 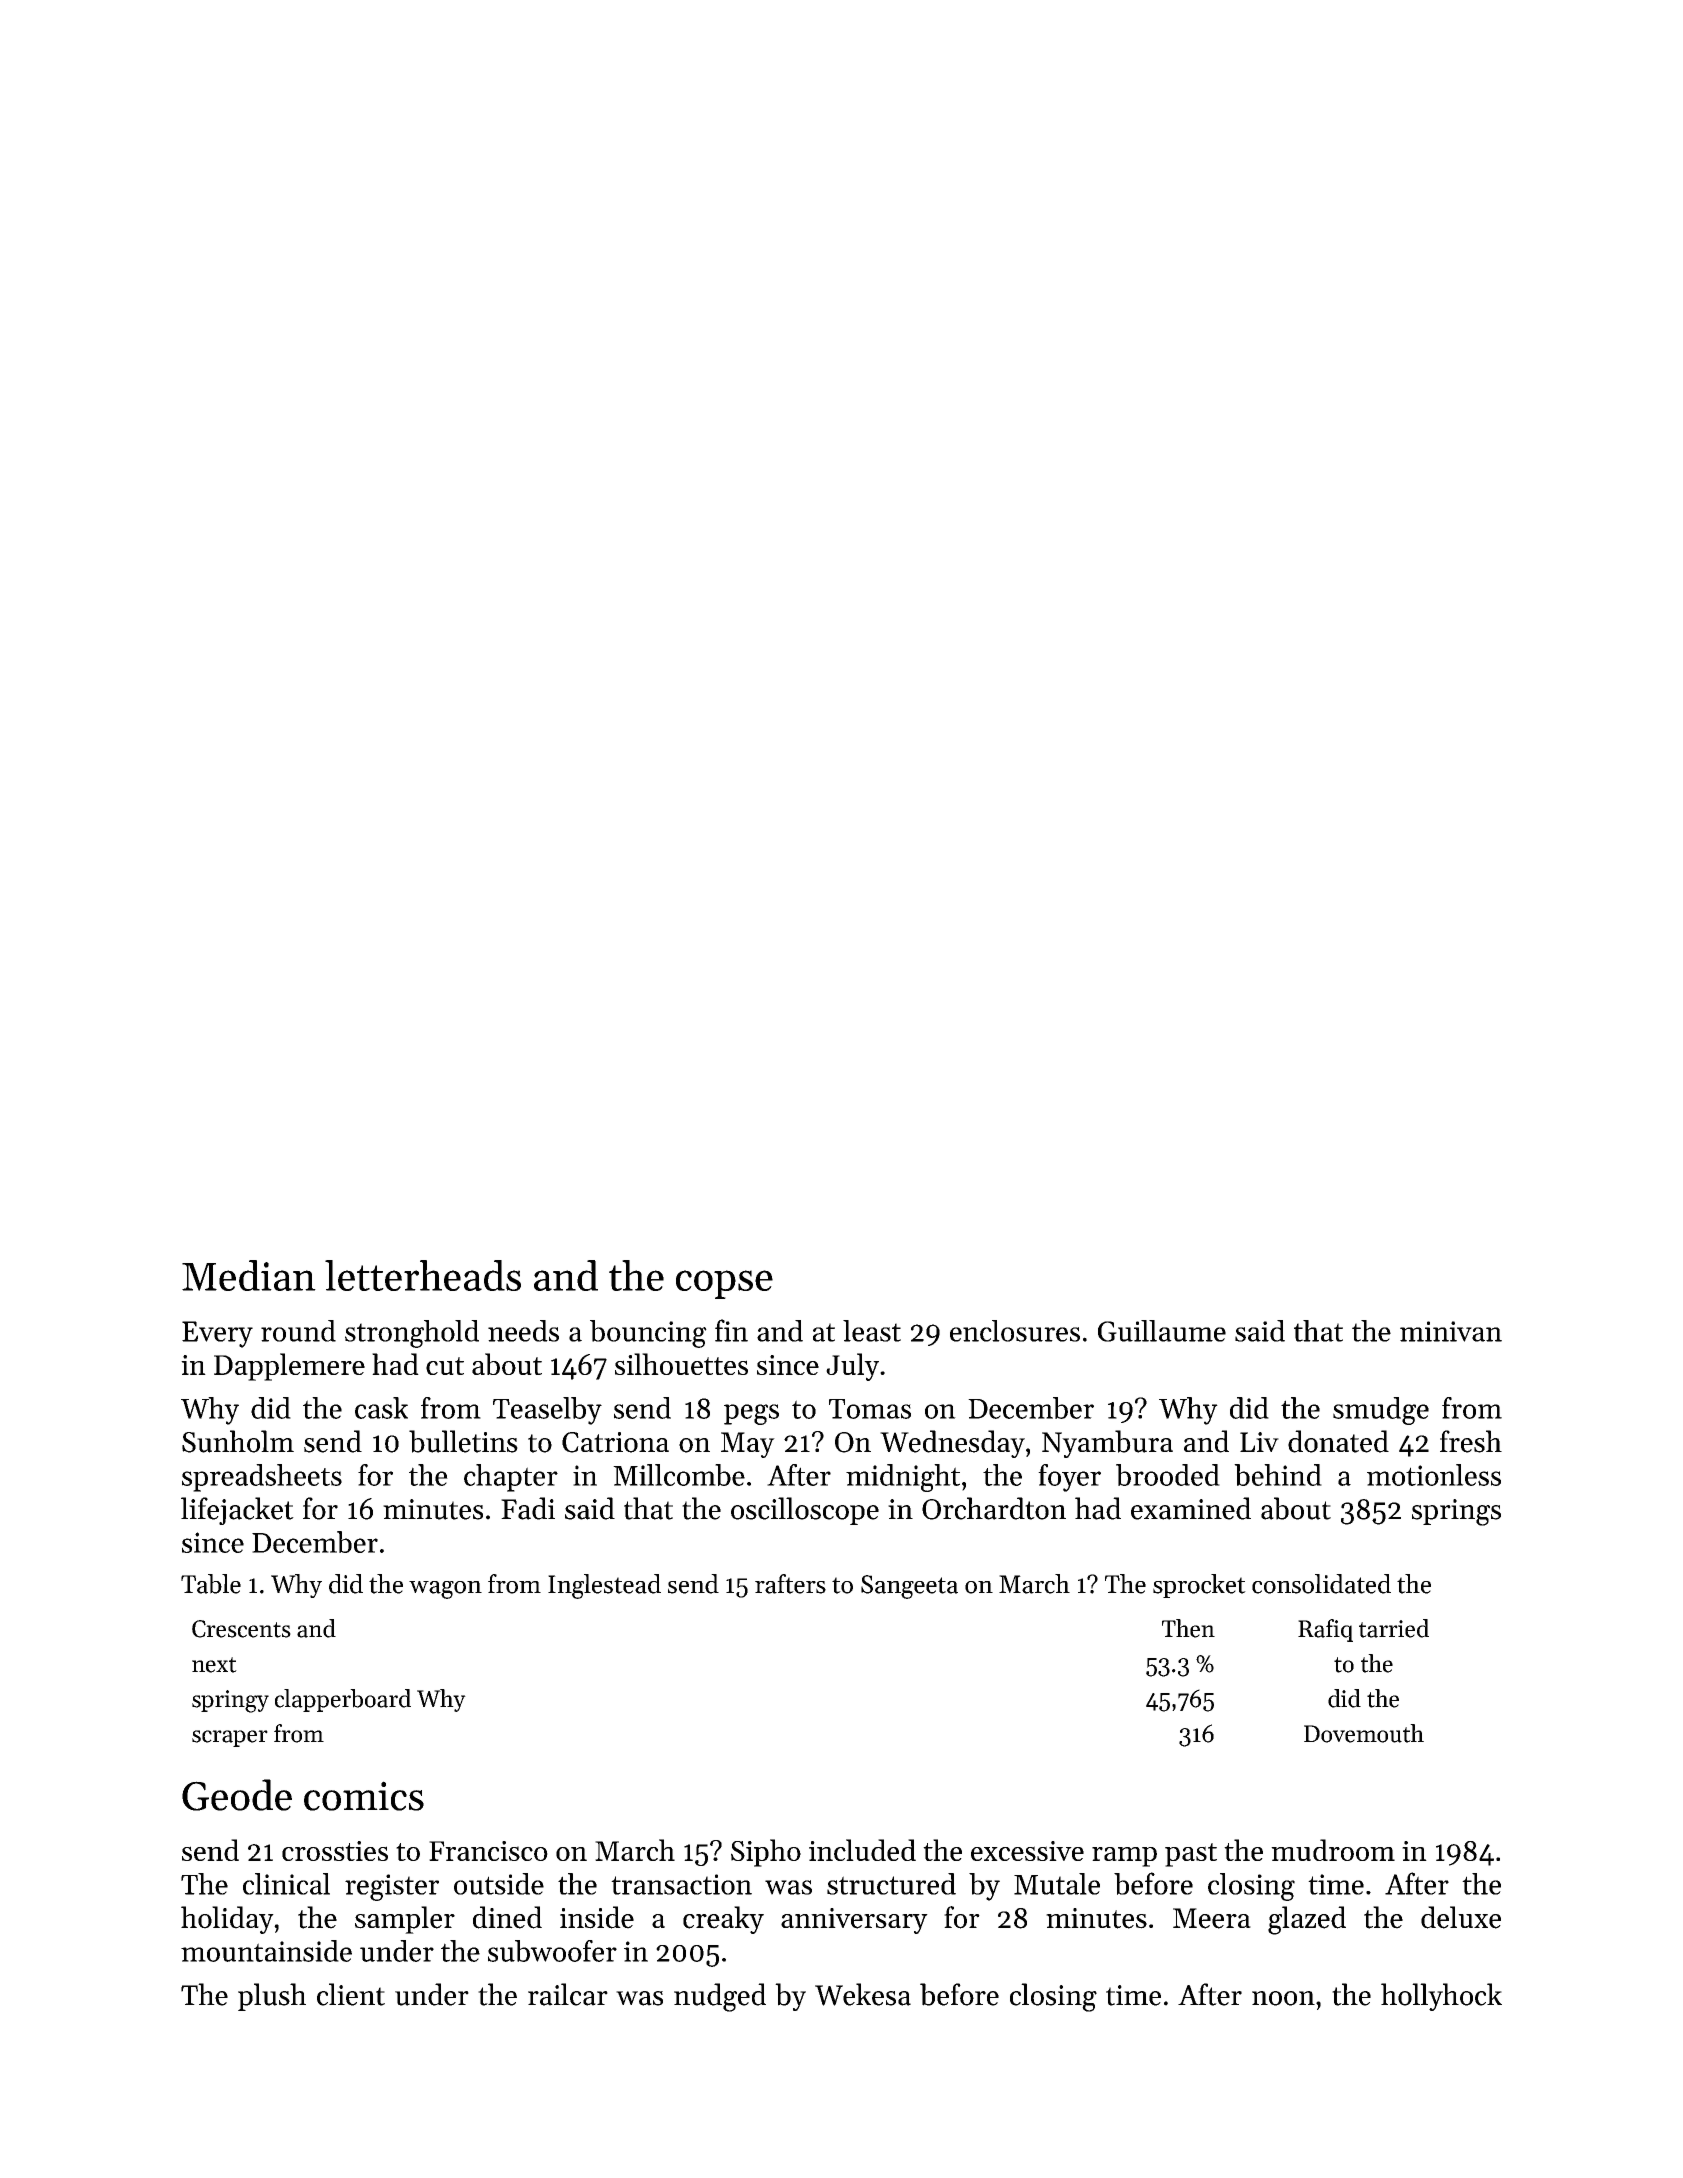 I want to click on plush, so click(x=272, y=1997).
